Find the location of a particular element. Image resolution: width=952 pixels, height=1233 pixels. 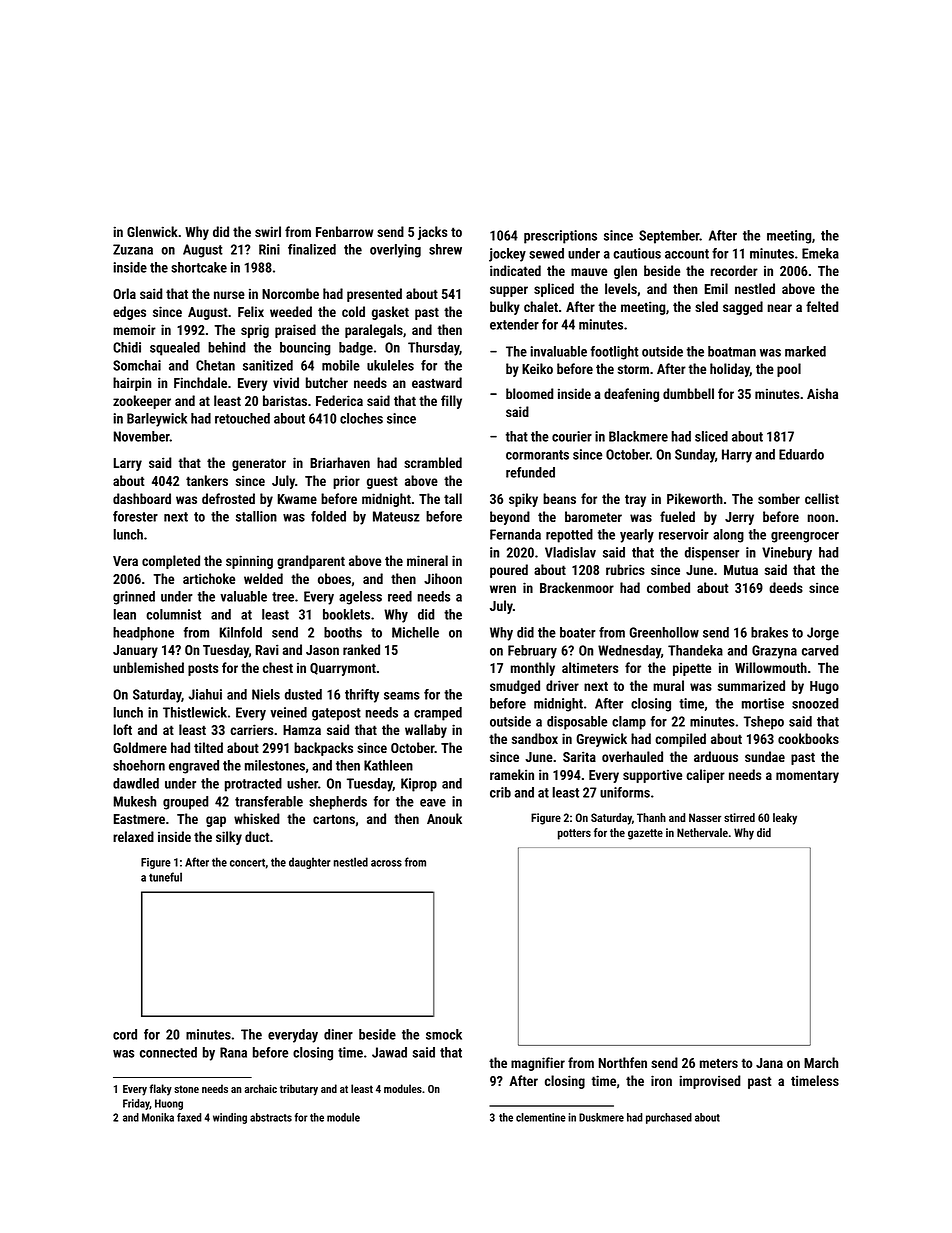

Friday is located at coordinates (136, 1104).
